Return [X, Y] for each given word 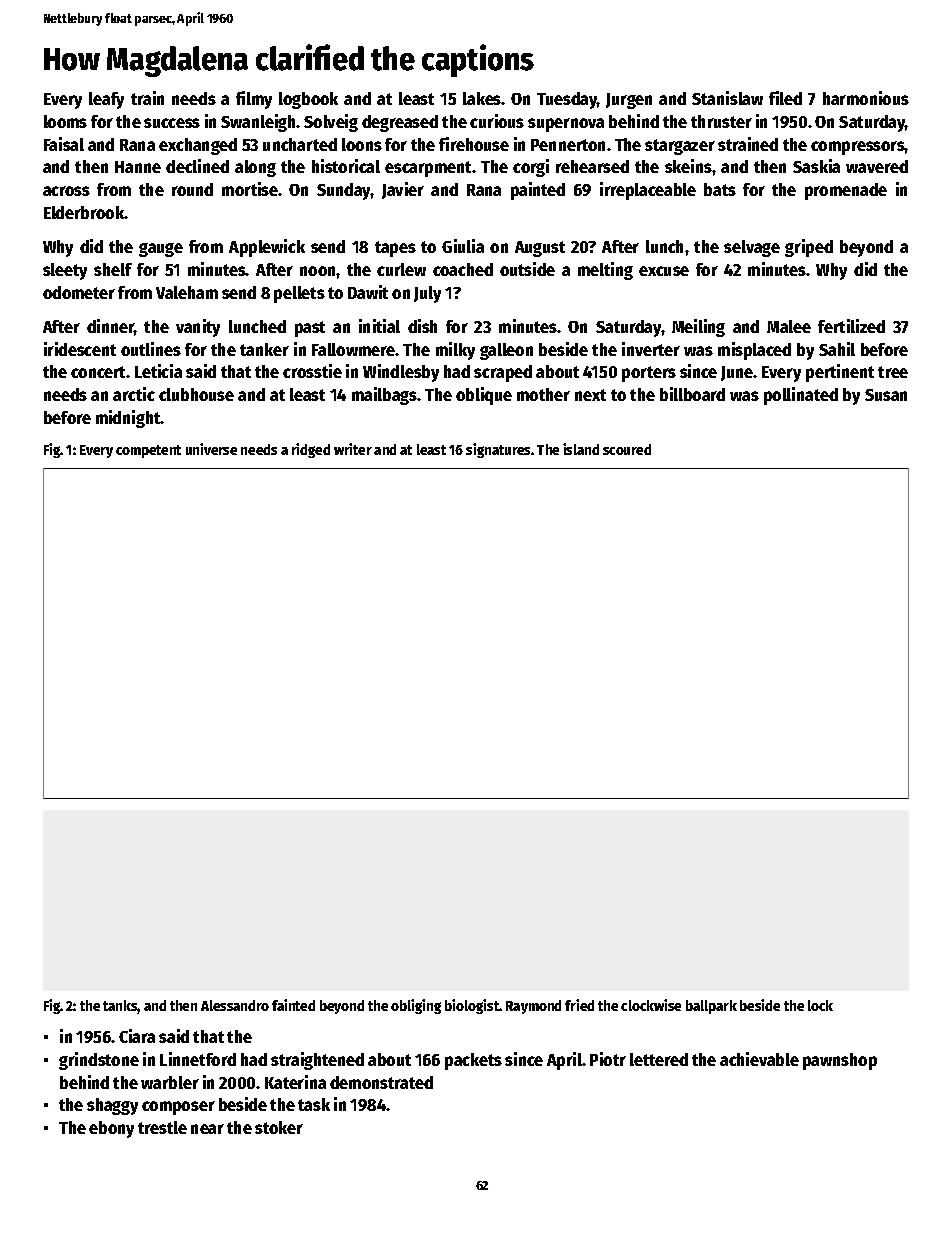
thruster [721, 121]
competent [148, 451]
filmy [254, 100]
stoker [279, 1127]
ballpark [711, 1007]
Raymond [533, 1007]
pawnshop [840, 1061]
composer [178, 1108]
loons [362, 144]
